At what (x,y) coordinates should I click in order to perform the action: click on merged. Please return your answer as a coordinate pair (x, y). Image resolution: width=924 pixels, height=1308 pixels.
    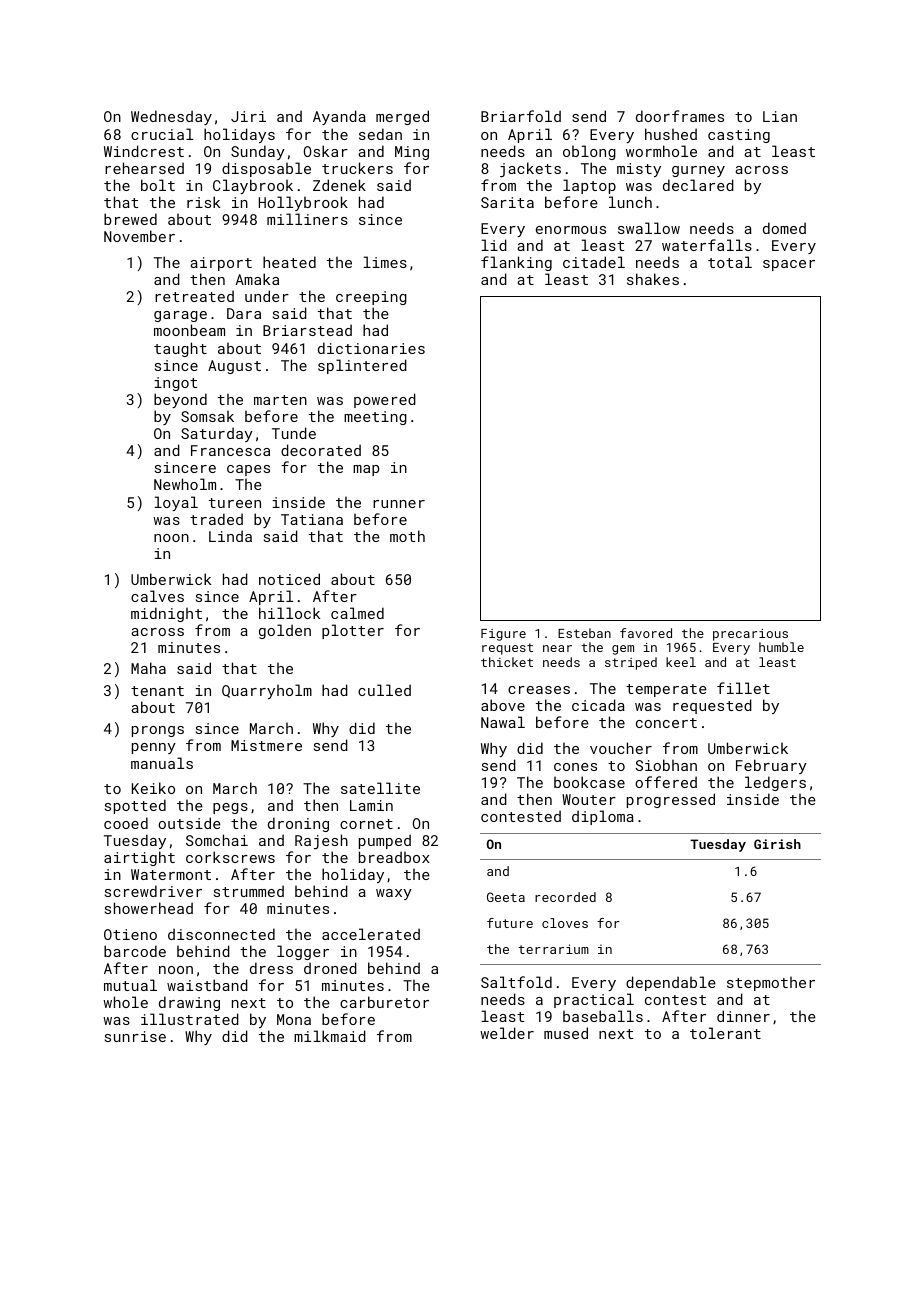
    Looking at the image, I should click on (402, 117).
